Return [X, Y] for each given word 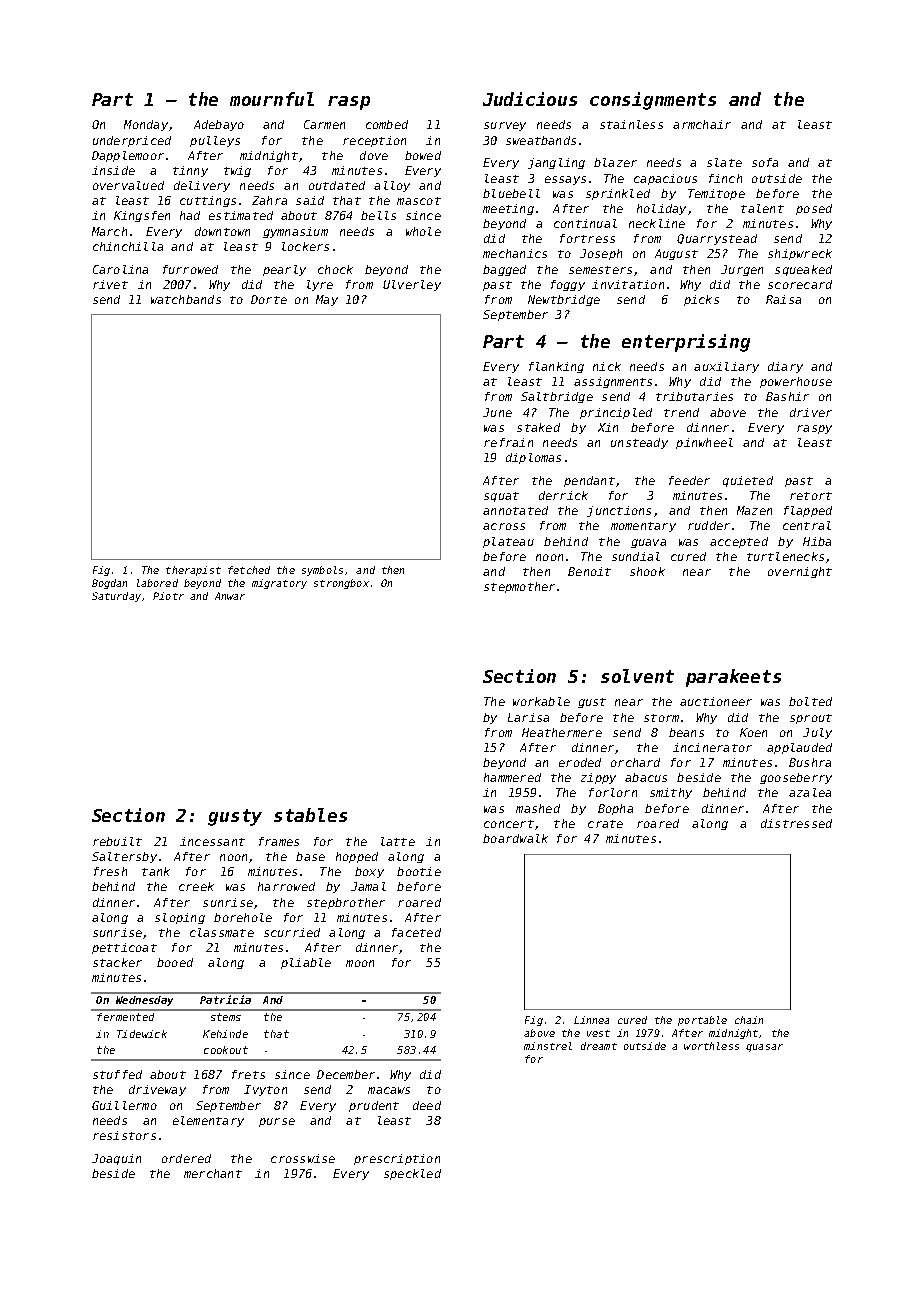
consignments [653, 101]
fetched [249, 570]
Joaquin [116, 1159]
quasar [764, 1048]
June [497, 412]
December [346, 1074]
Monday [146, 125]
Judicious [530, 99]
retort [811, 496]
